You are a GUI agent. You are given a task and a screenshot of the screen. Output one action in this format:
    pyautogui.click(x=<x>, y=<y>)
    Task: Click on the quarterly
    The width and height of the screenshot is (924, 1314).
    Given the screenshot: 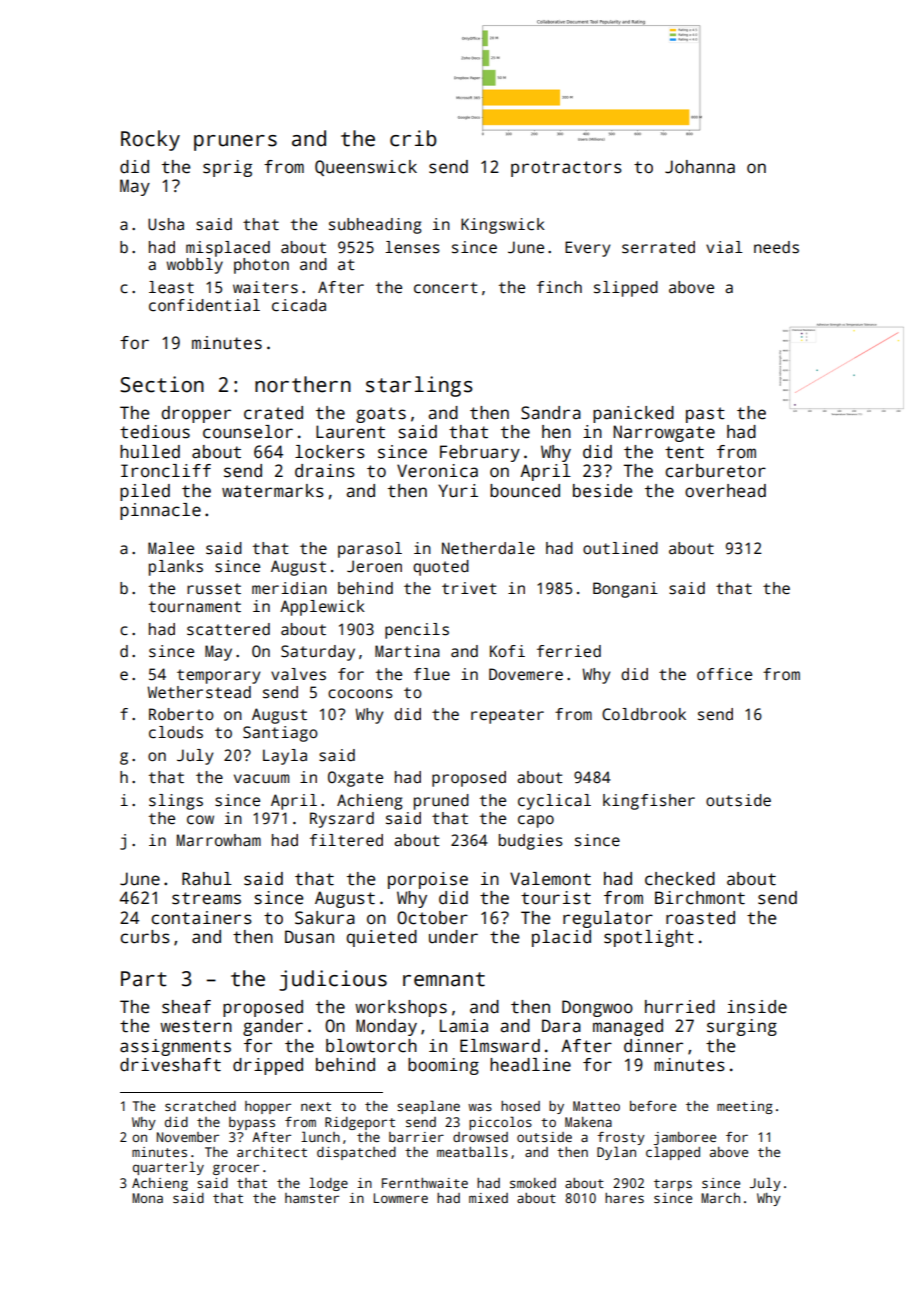 What is the action you would take?
    pyautogui.click(x=168, y=1168)
